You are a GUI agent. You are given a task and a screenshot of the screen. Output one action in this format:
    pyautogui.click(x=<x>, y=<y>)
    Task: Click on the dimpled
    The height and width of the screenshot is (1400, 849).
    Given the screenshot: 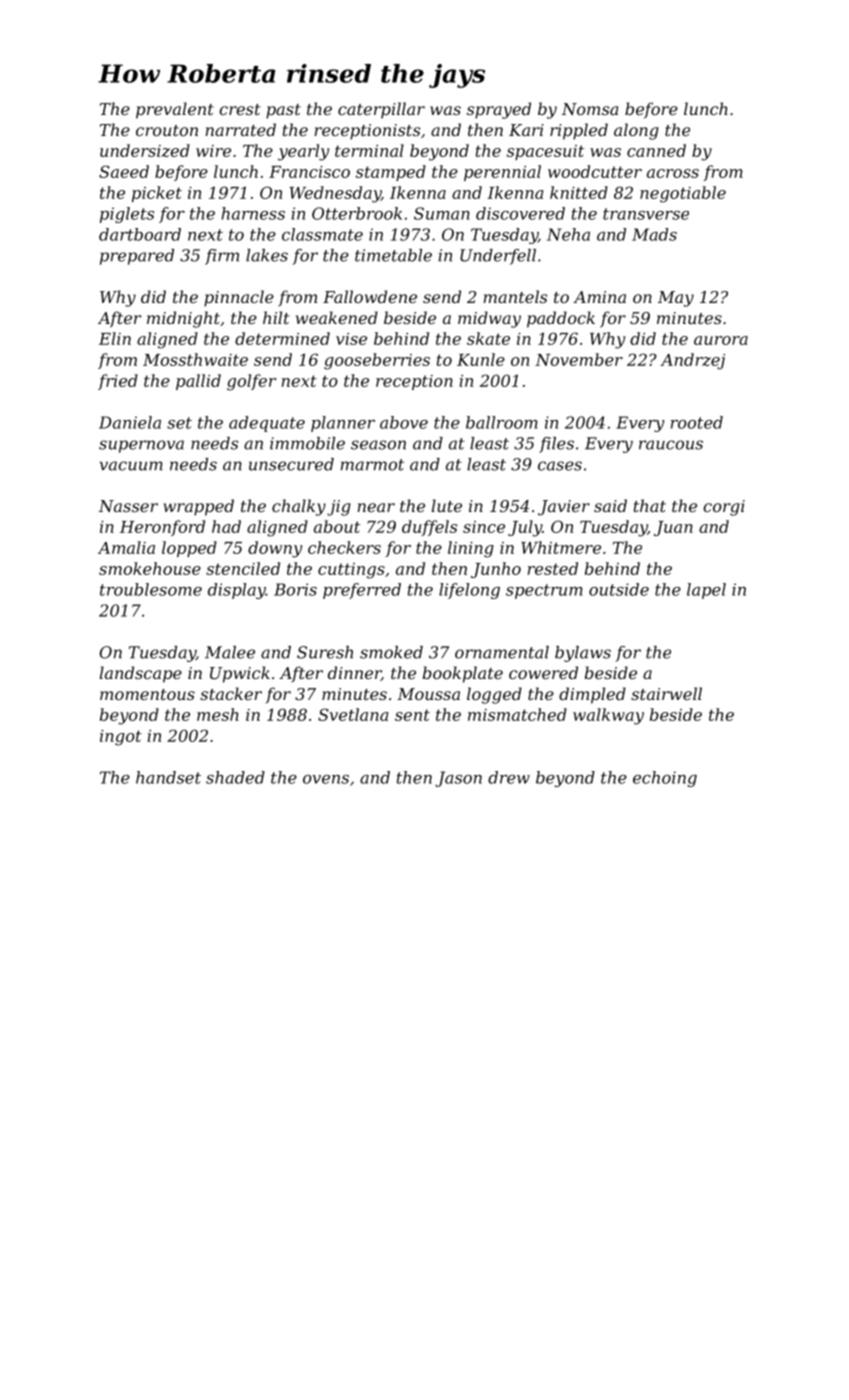 What is the action you would take?
    pyautogui.click(x=592, y=695)
